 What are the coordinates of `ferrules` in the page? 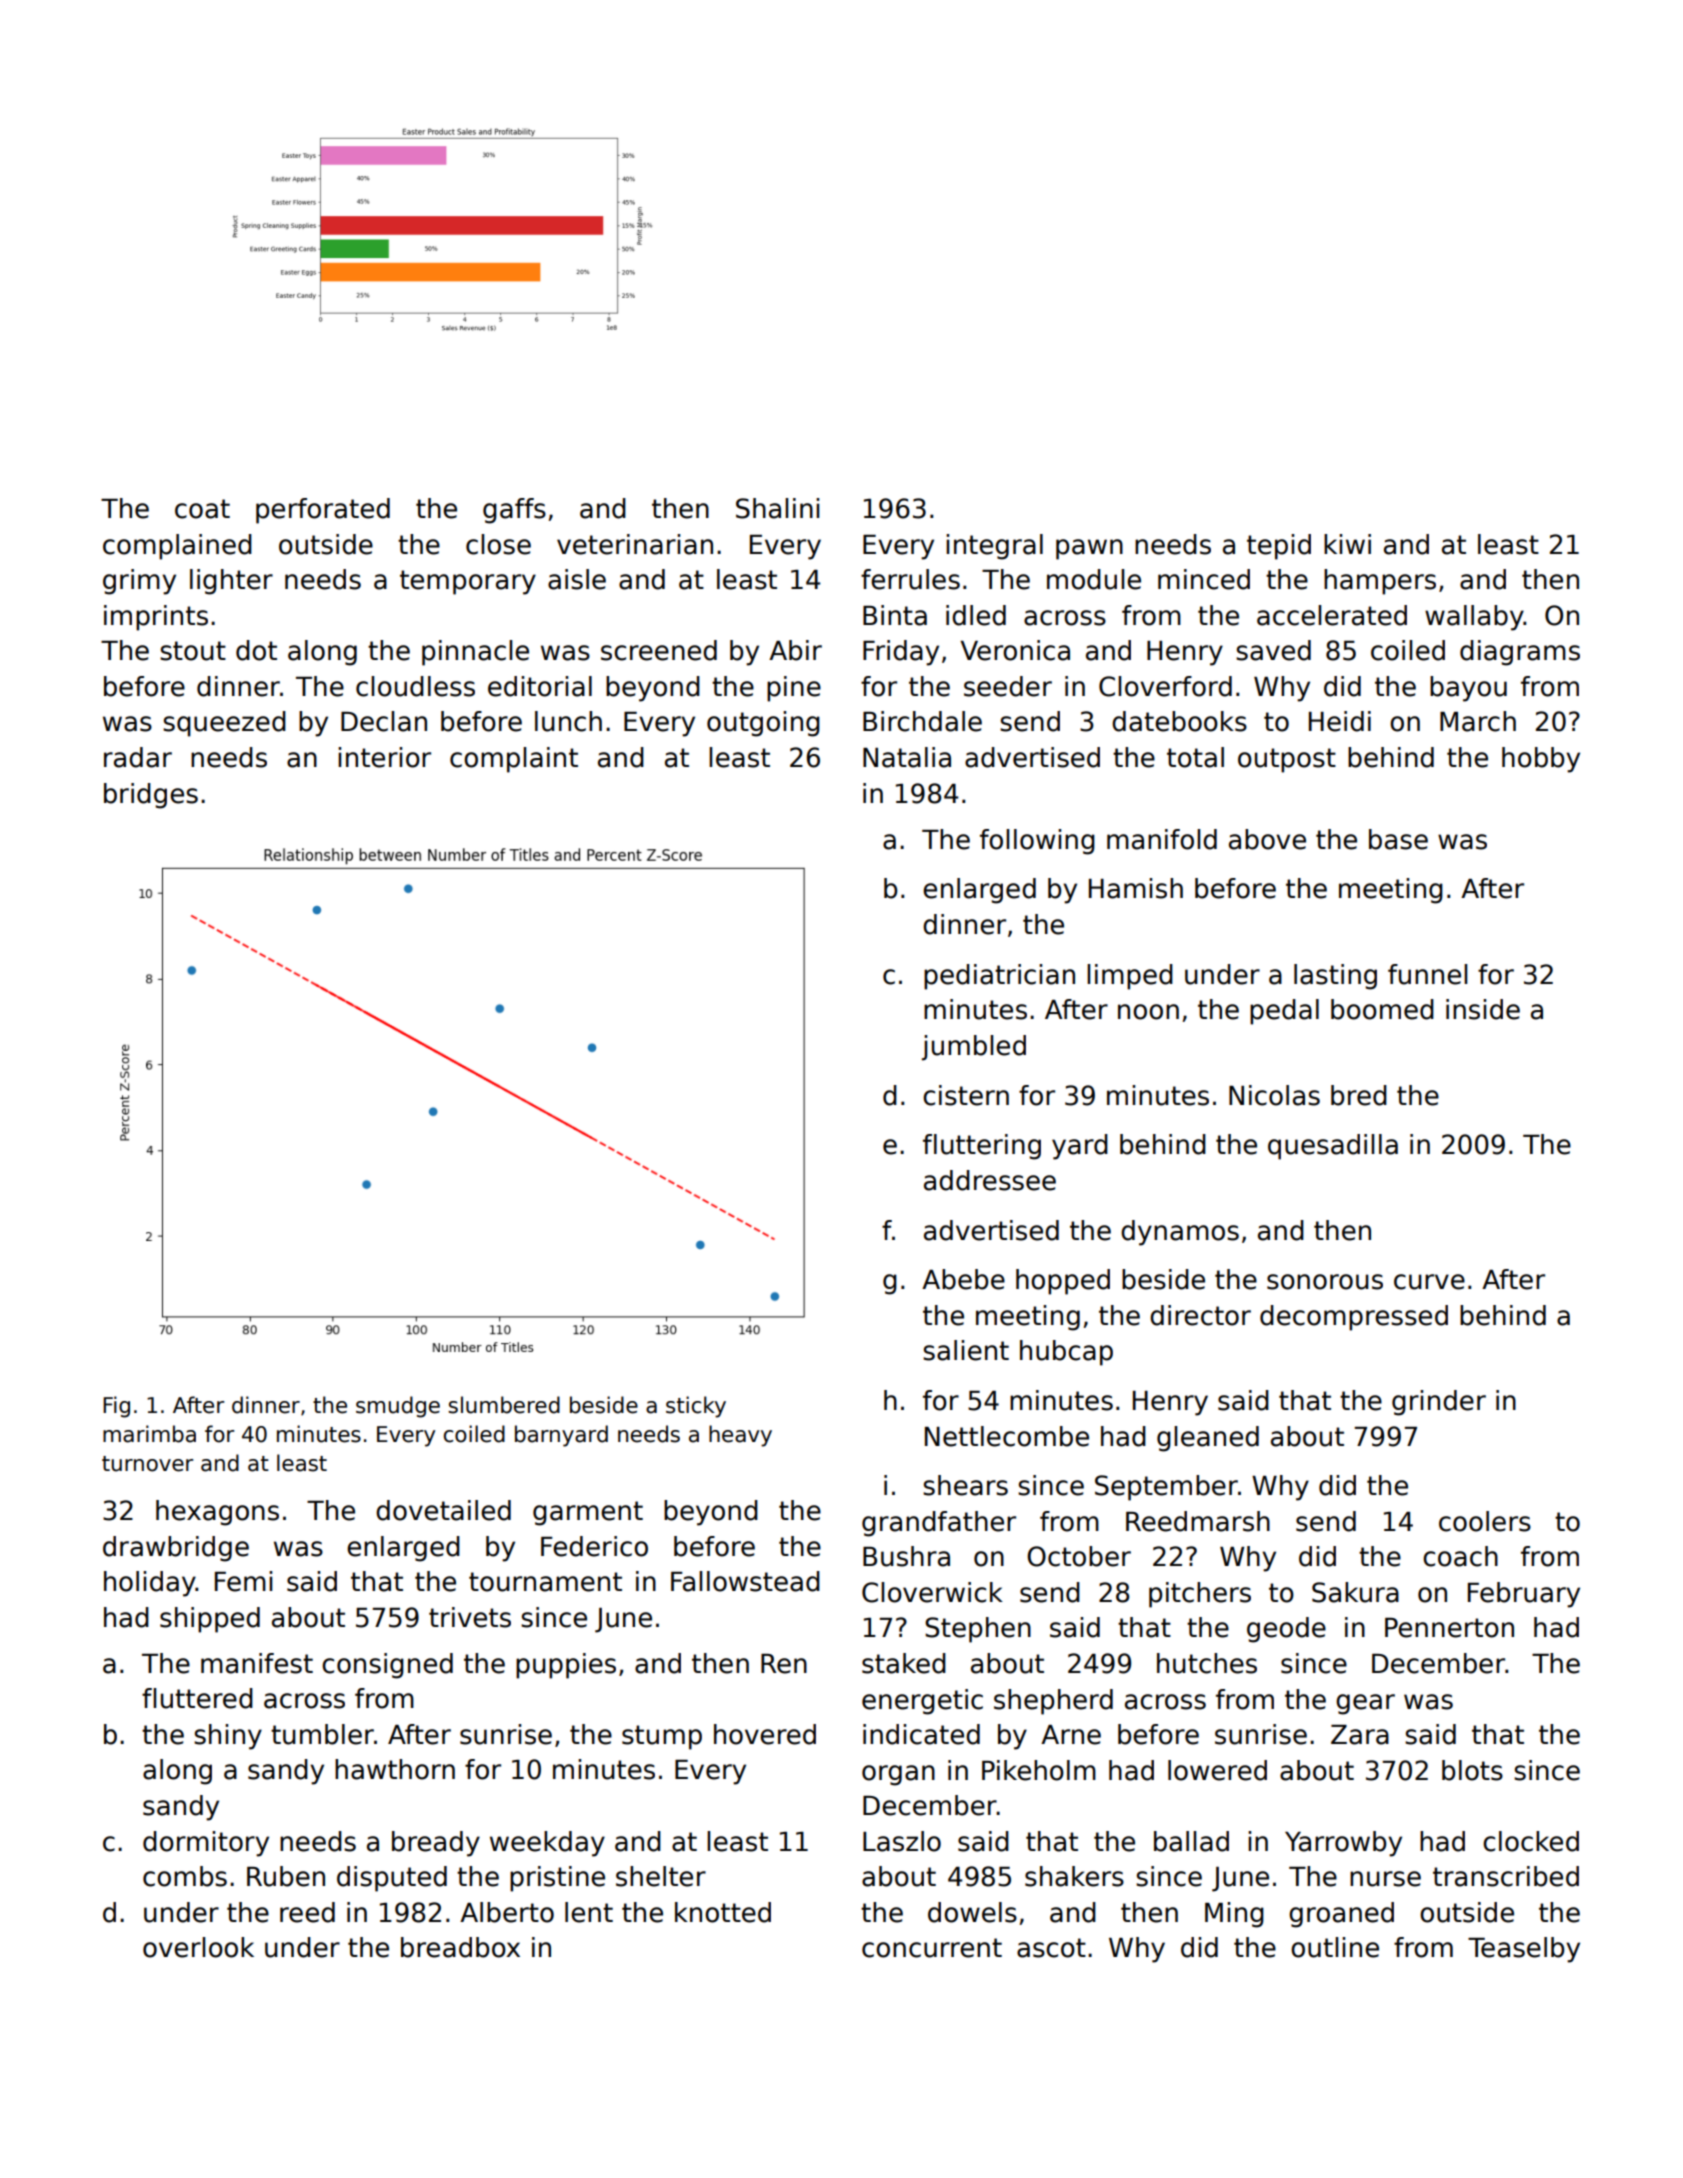 It's located at (910, 579).
